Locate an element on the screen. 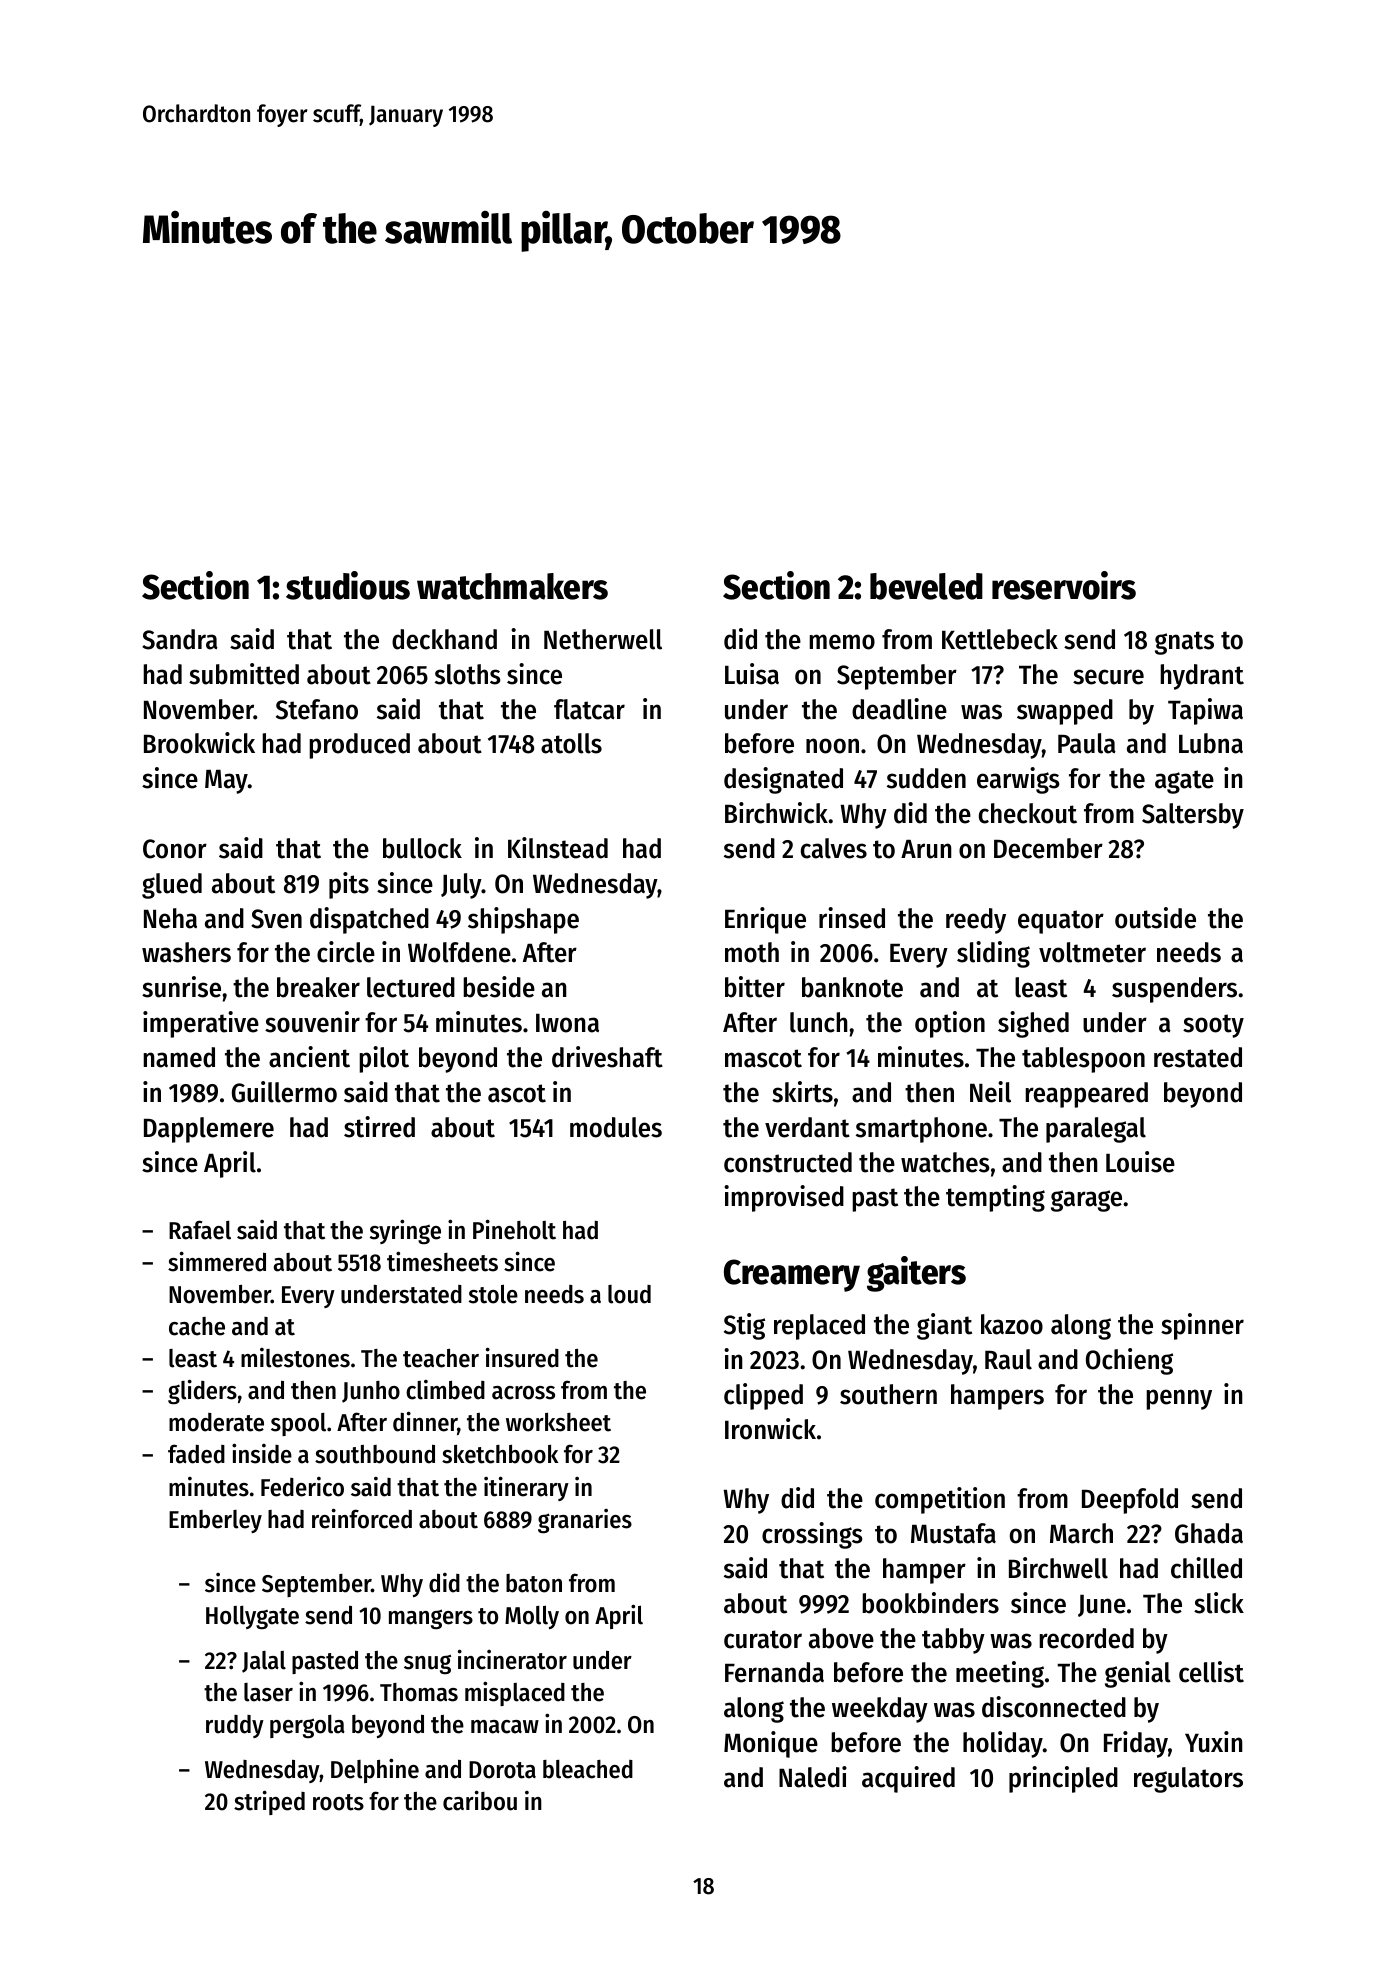 This screenshot has height=1969, width=1386. sunrise is located at coordinates (181, 987).
